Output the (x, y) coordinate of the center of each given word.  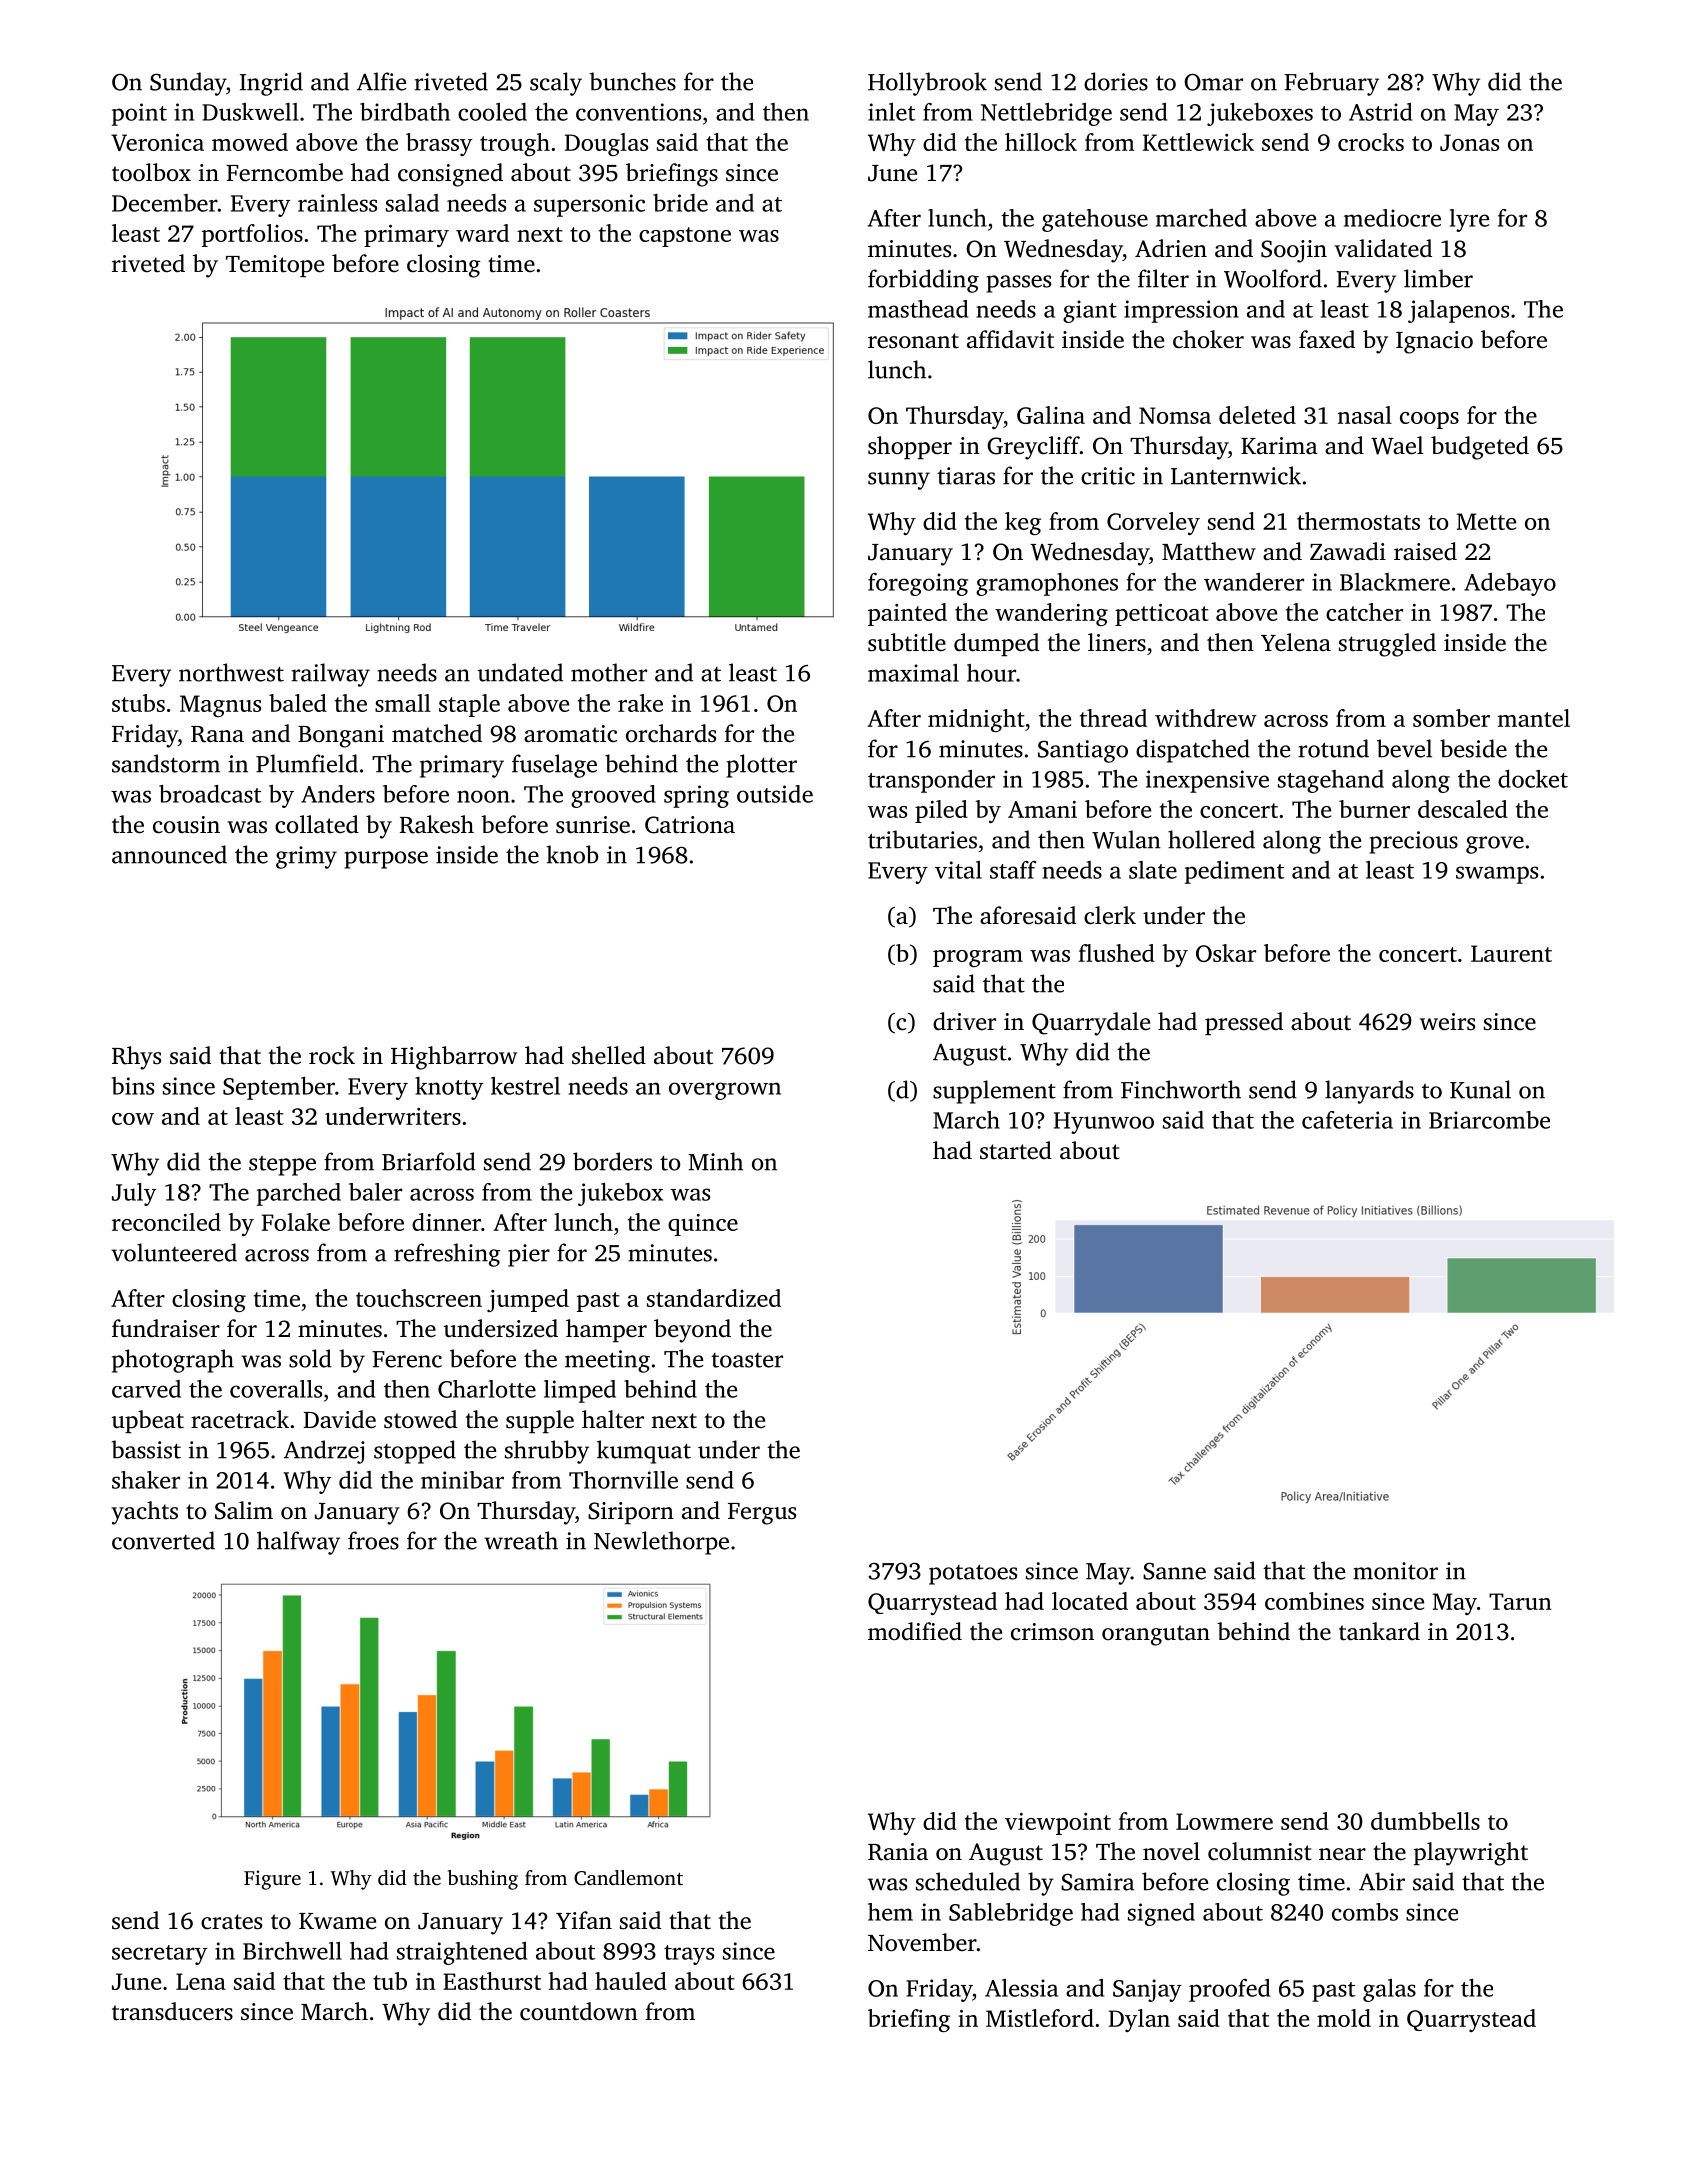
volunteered (174, 1252)
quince (703, 1225)
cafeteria (1347, 1120)
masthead (918, 309)
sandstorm (166, 763)
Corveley (1153, 523)
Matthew (1209, 551)
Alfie (381, 81)
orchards (671, 733)
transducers (172, 2011)
